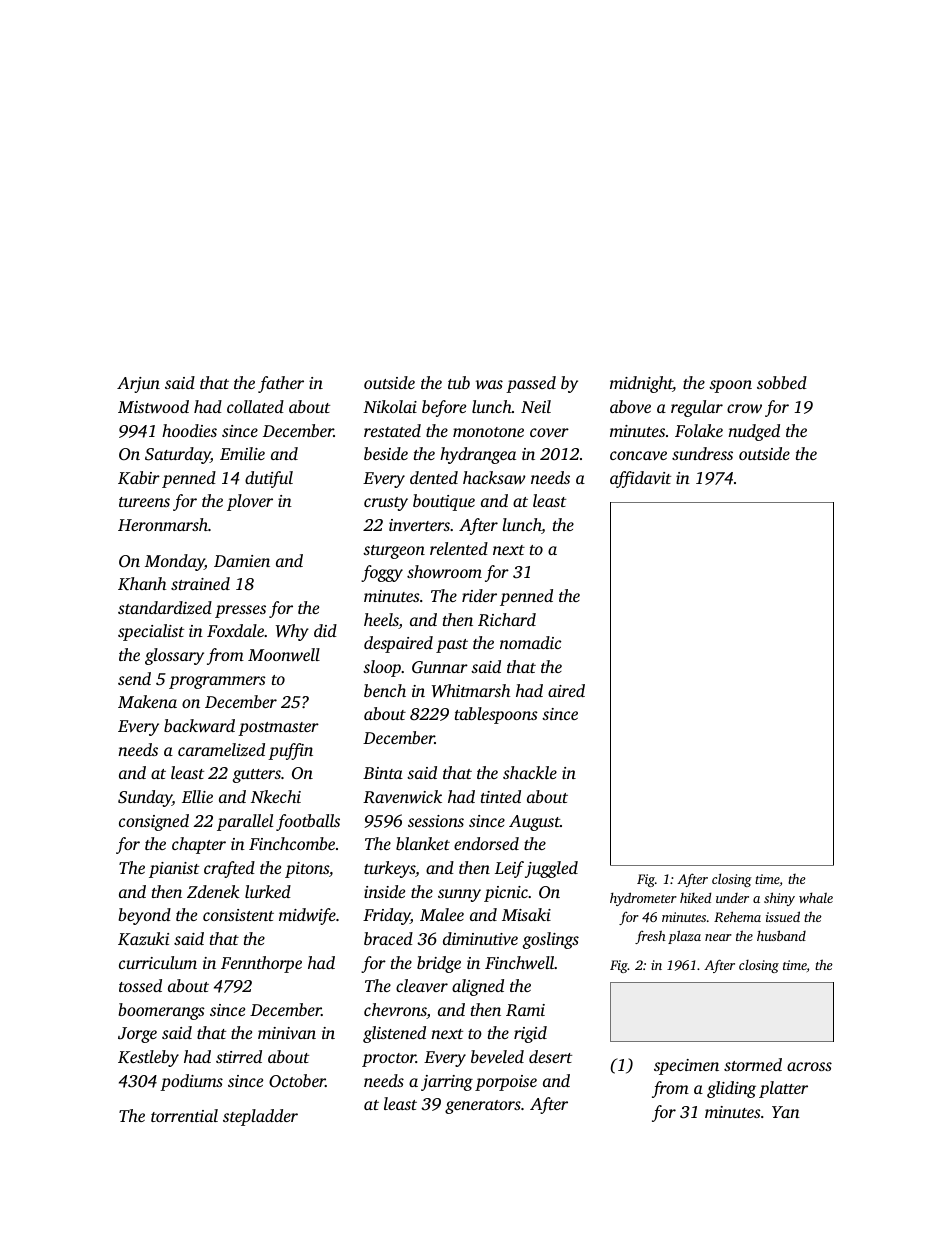 The height and width of the page is (1233, 952). Describe the element at coordinates (816, 897) in the page. I see `whale` at that location.
